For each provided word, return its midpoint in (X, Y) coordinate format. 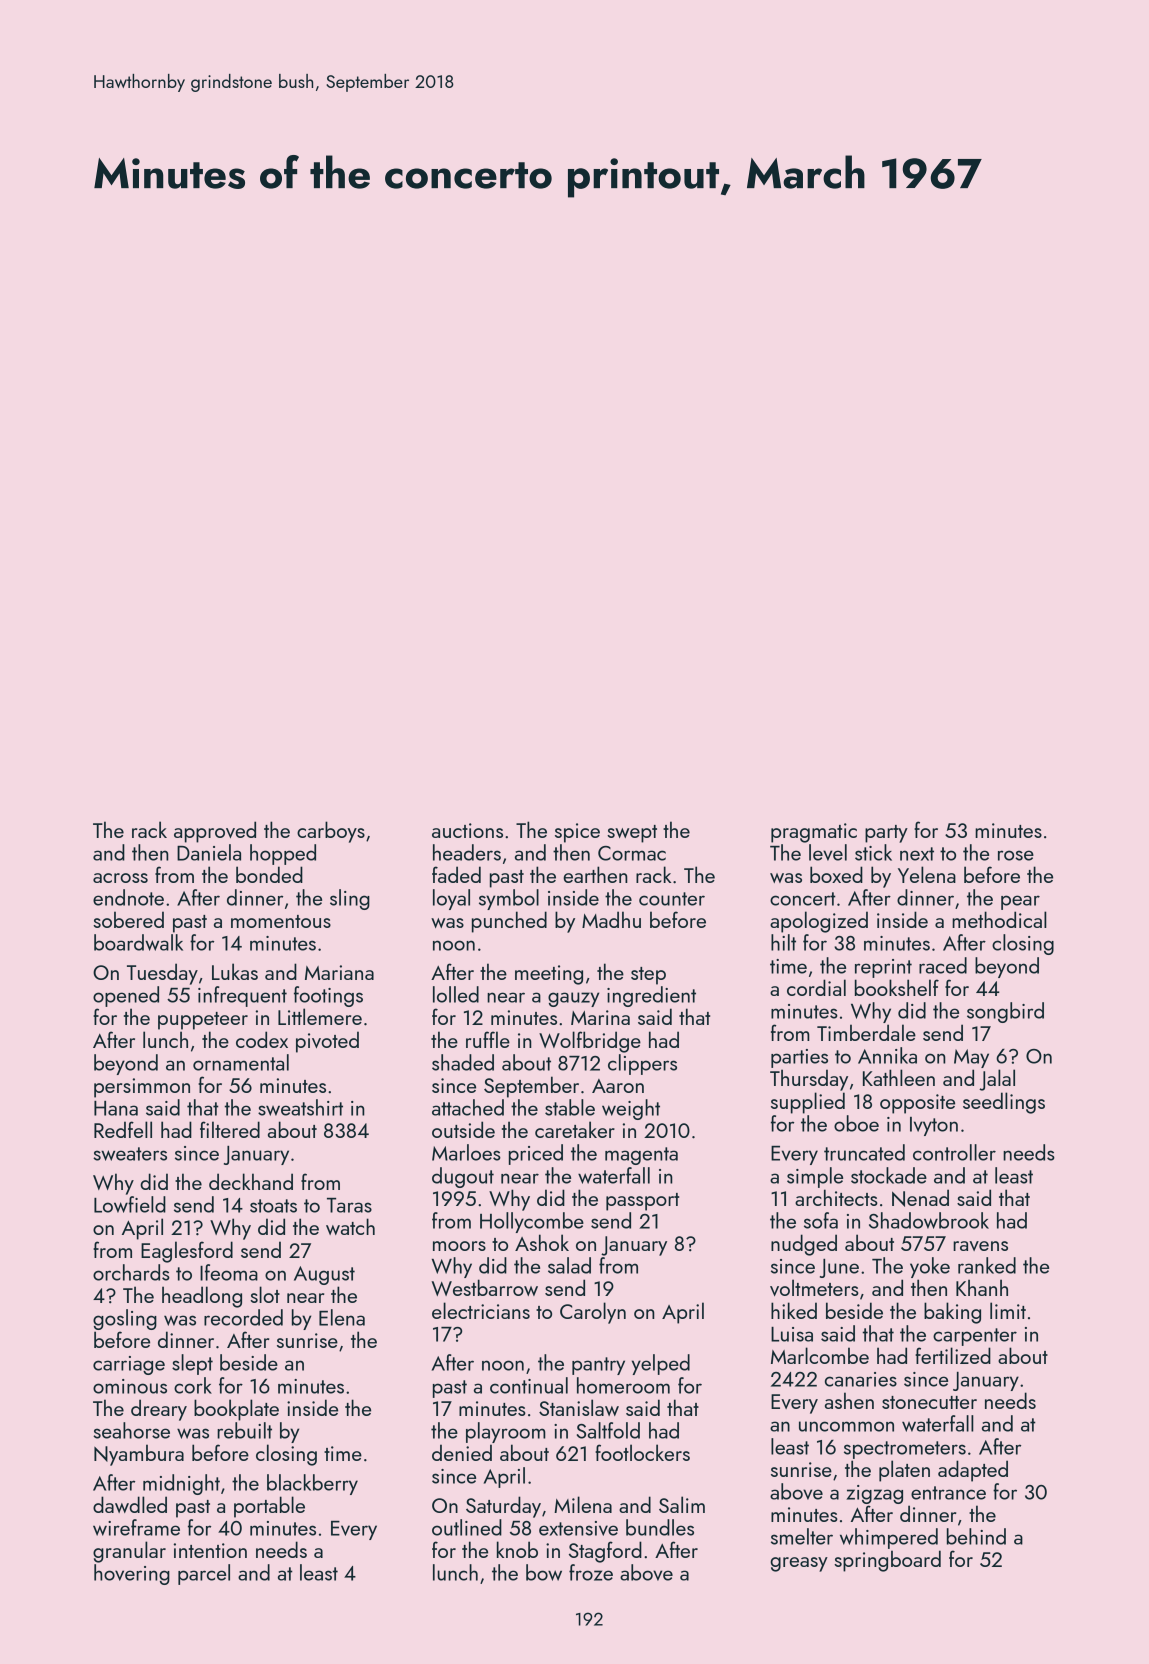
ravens (980, 1246)
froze (591, 1572)
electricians (481, 1310)
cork (193, 1385)
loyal (451, 899)
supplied (808, 1103)
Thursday (809, 1080)
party (886, 834)
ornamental (241, 1062)
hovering (132, 1574)
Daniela (209, 852)
